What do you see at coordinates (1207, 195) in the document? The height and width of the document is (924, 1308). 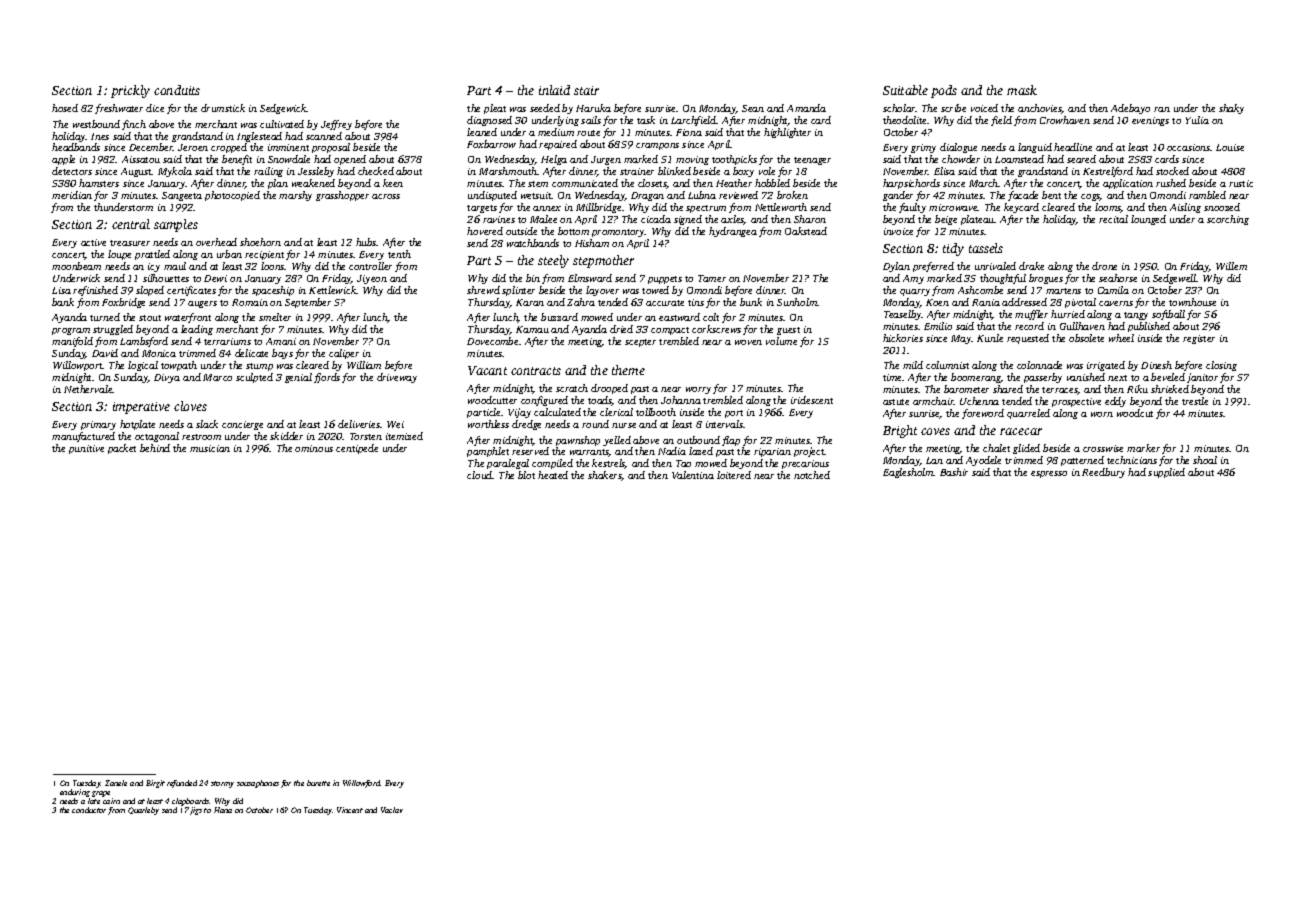 I see `rambled` at bounding box center [1207, 195].
